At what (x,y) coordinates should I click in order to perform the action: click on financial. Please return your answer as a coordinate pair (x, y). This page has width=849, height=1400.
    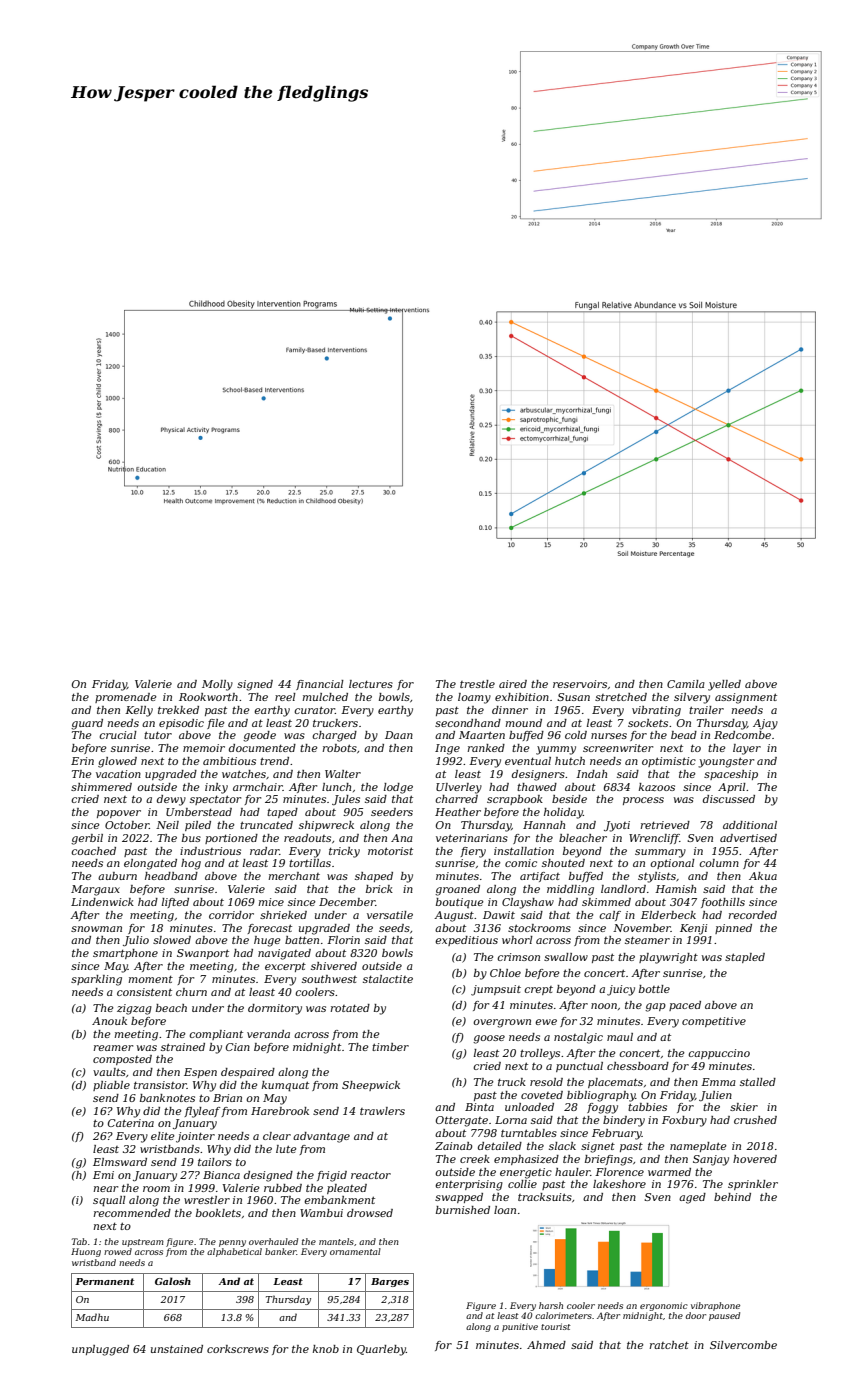
    Looking at the image, I should click on (320, 685).
